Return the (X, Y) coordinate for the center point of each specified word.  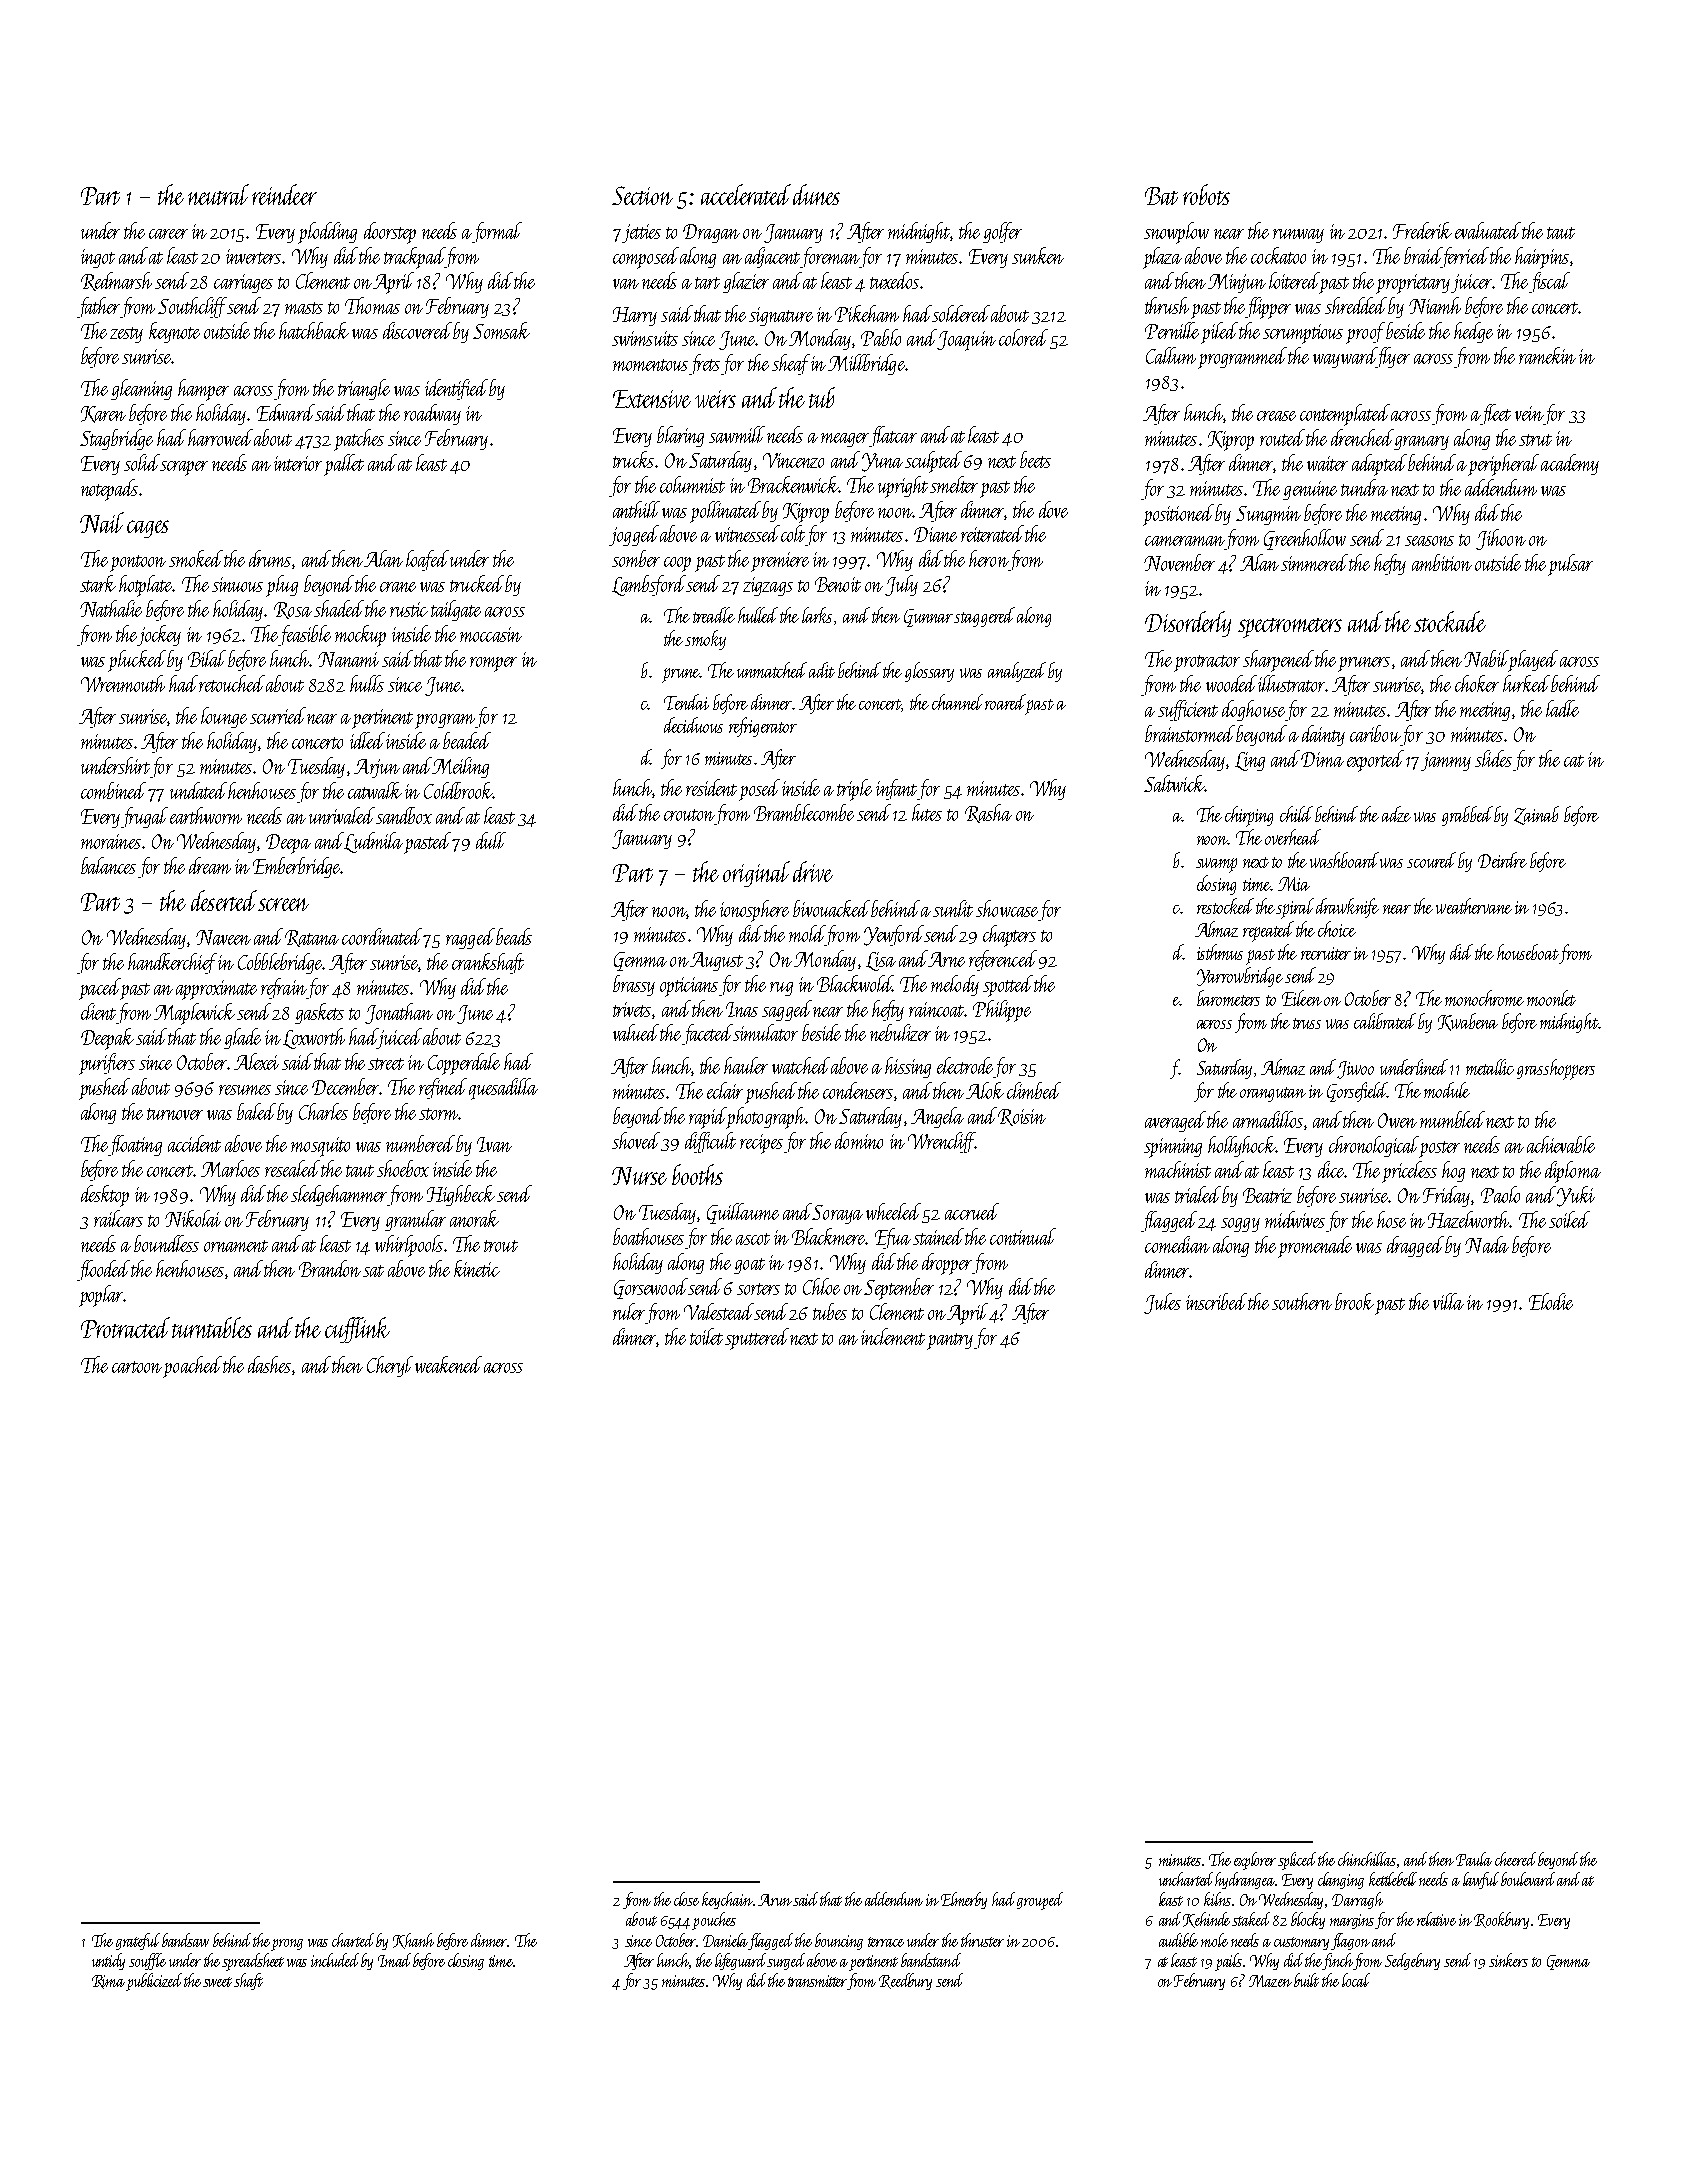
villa (1448, 1301)
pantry (950, 1341)
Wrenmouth (123, 683)
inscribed (1216, 1301)
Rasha (988, 813)
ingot (98, 258)
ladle (1562, 708)
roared (1005, 702)
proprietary (1413, 284)
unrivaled (342, 815)
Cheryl (390, 1366)
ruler (629, 1311)
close (686, 1899)
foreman (830, 257)
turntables (212, 1327)
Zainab (1536, 815)
